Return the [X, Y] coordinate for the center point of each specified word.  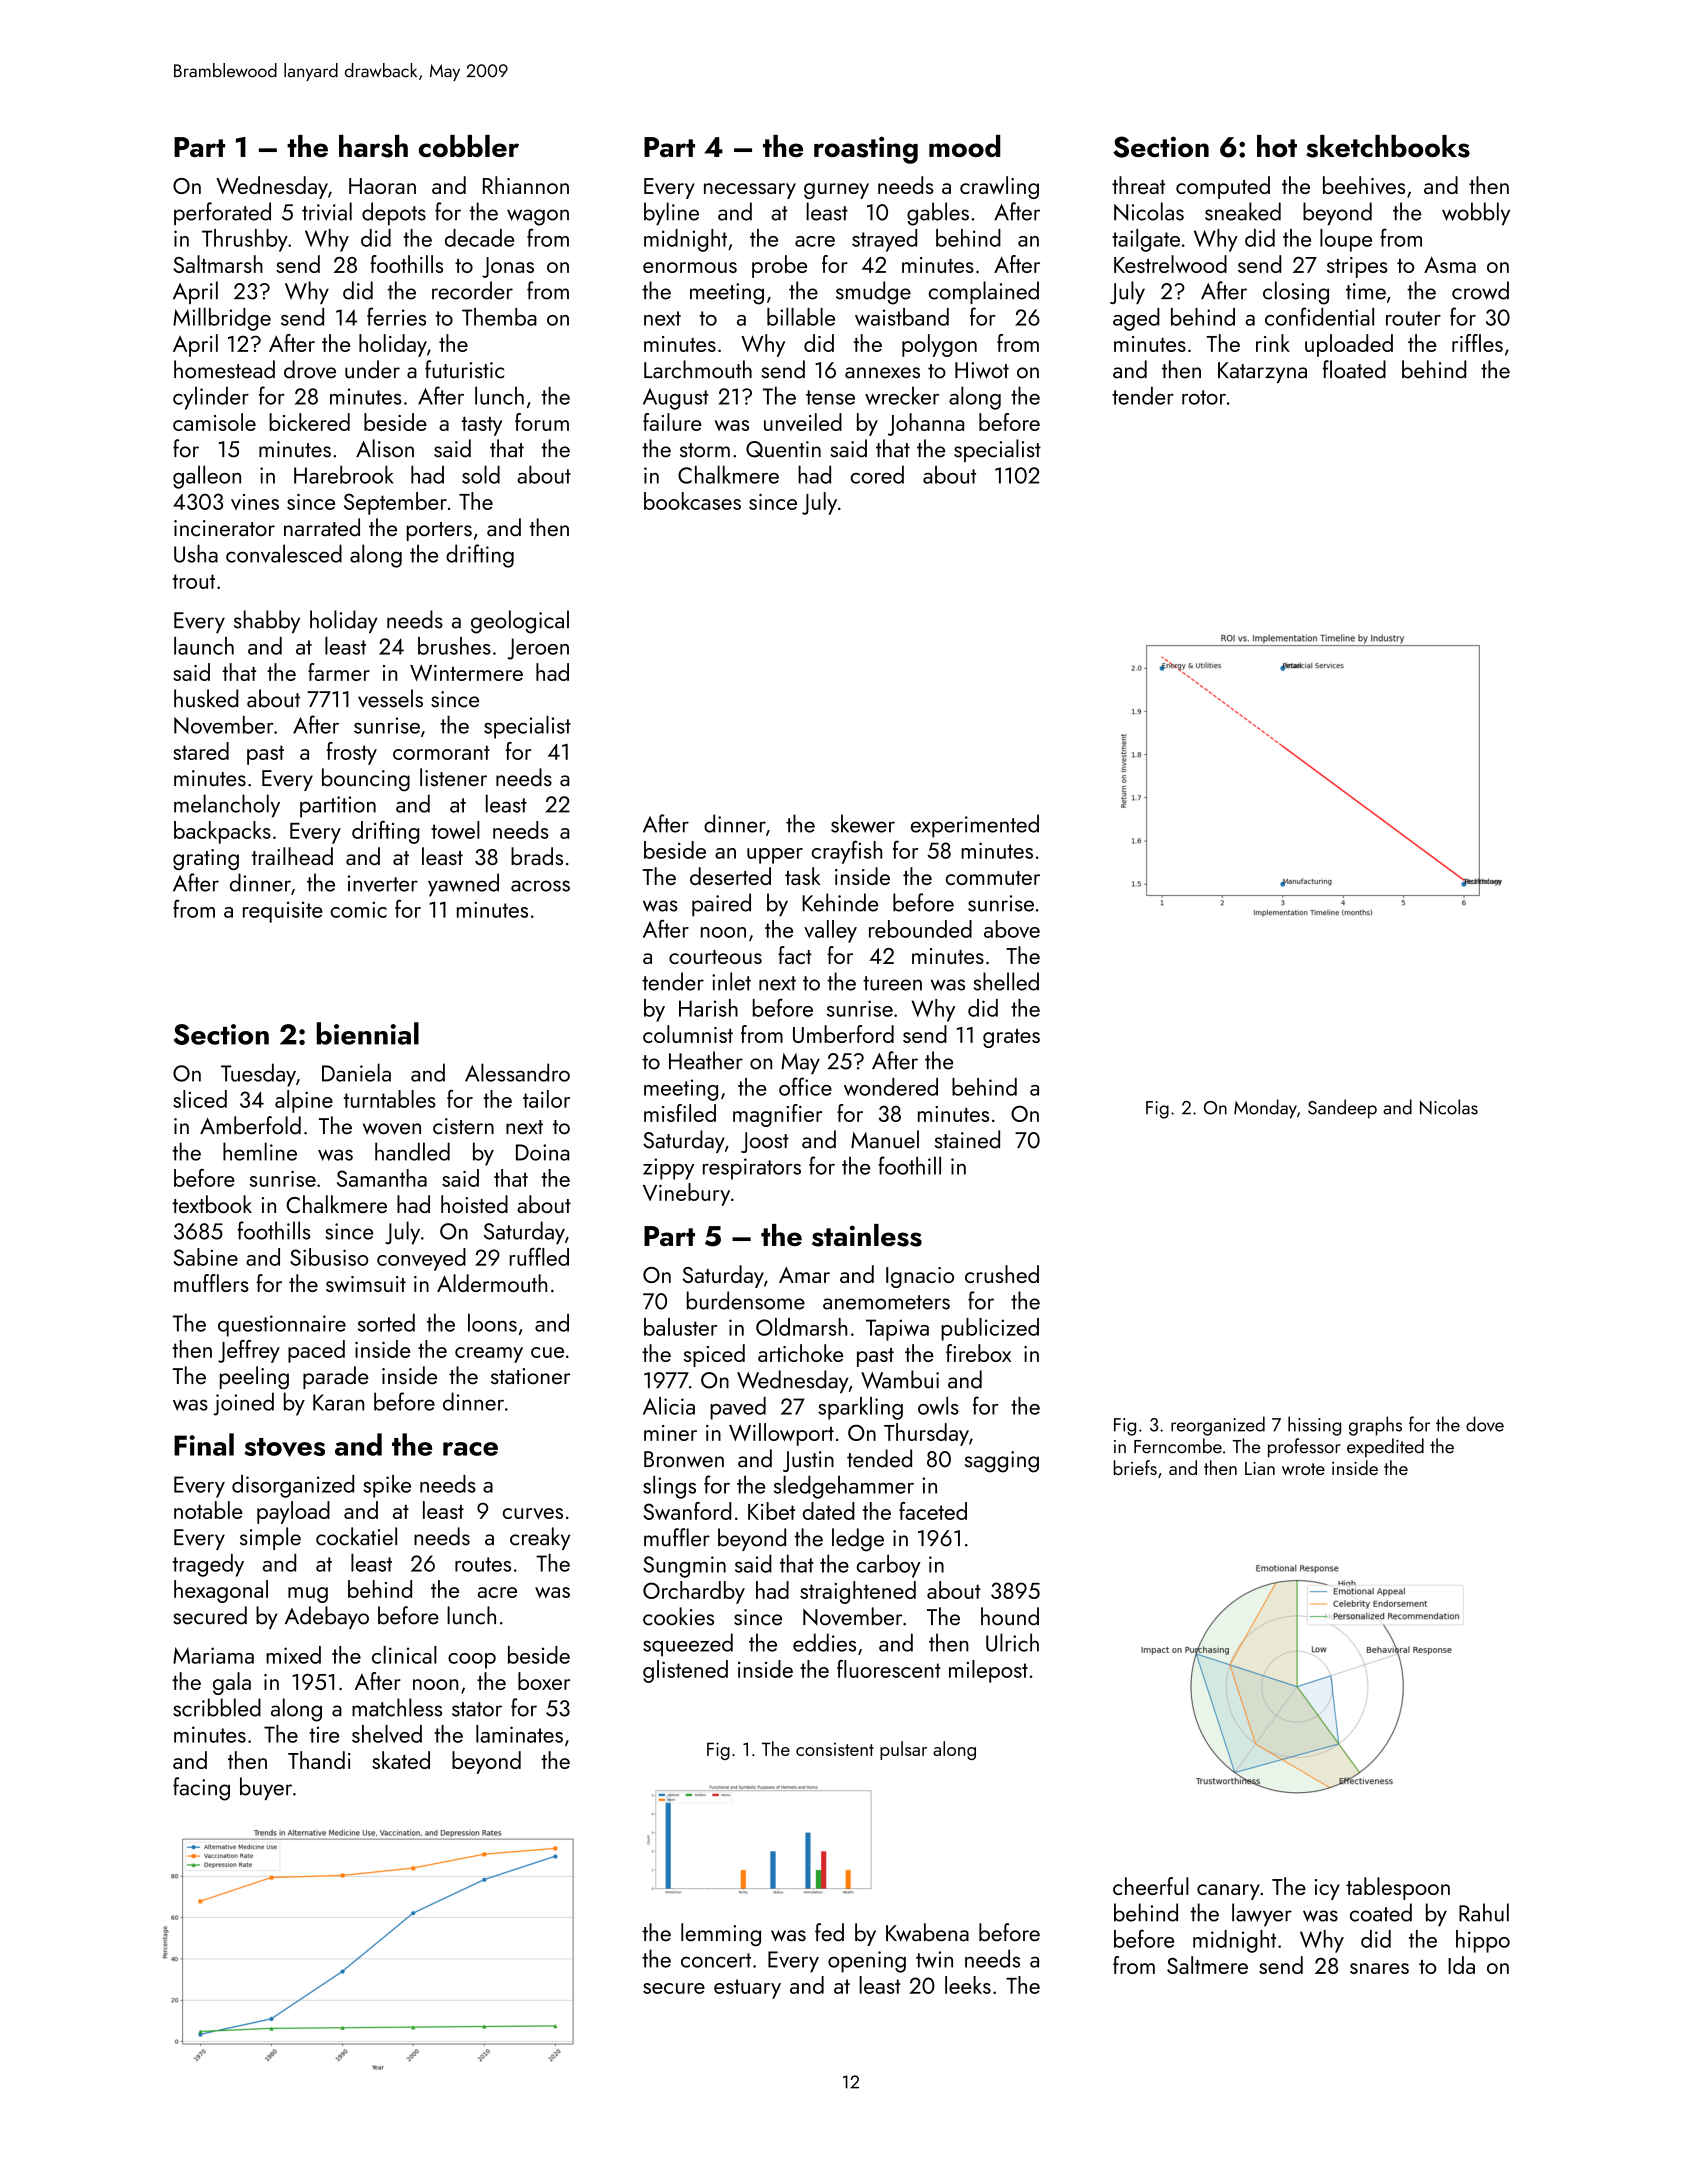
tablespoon [1398, 1888]
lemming [721, 1935]
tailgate [1146, 240]
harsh [373, 146]
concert [716, 1960]
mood [964, 146]
